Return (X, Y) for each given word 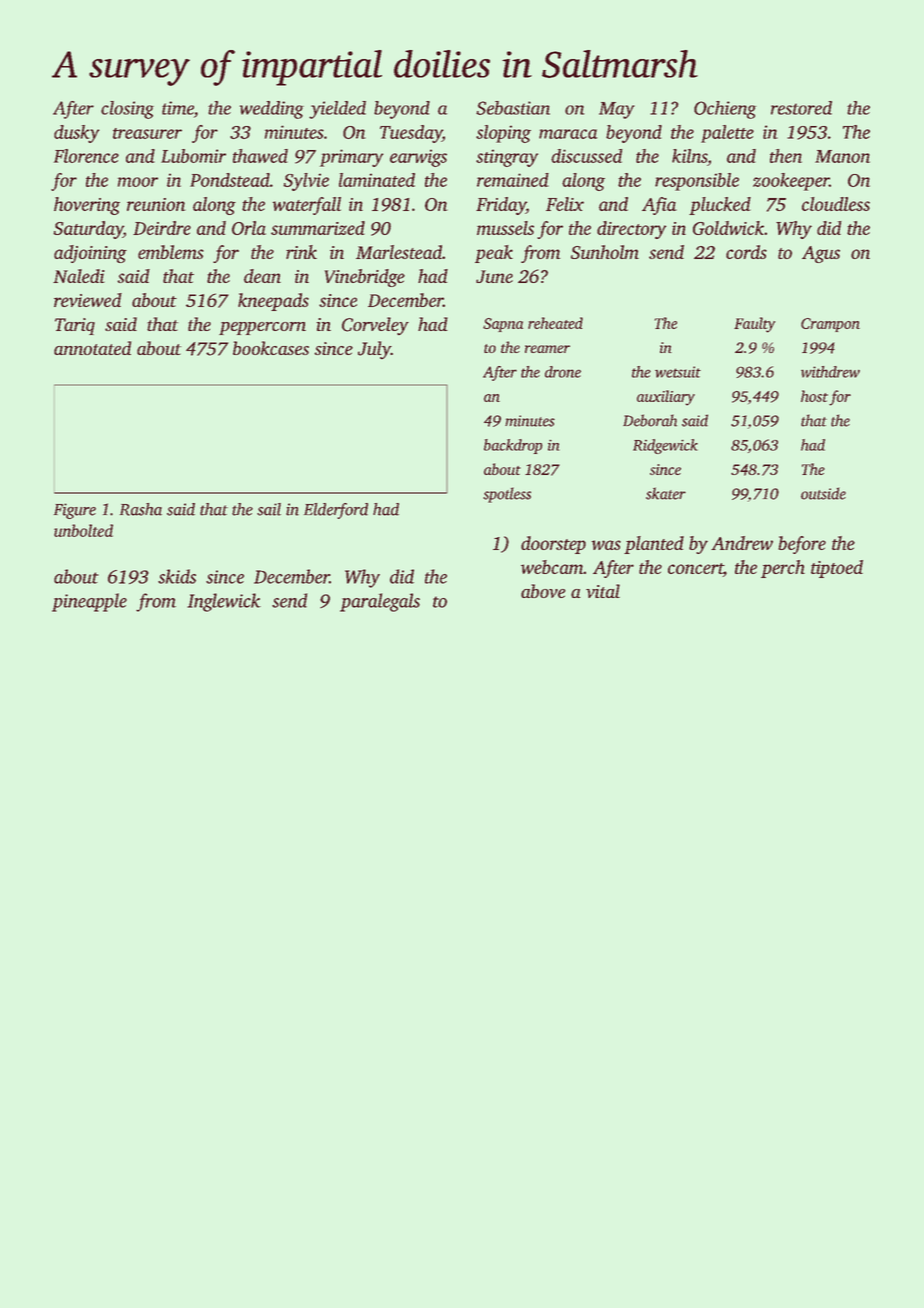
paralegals (380, 602)
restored (801, 108)
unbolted (83, 530)
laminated (377, 180)
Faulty (754, 325)
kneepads (273, 302)
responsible (697, 182)
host (814, 396)
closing (127, 110)
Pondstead (230, 180)
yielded (337, 110)
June (494, 276)
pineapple (89, 602)
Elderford (336, 511)
